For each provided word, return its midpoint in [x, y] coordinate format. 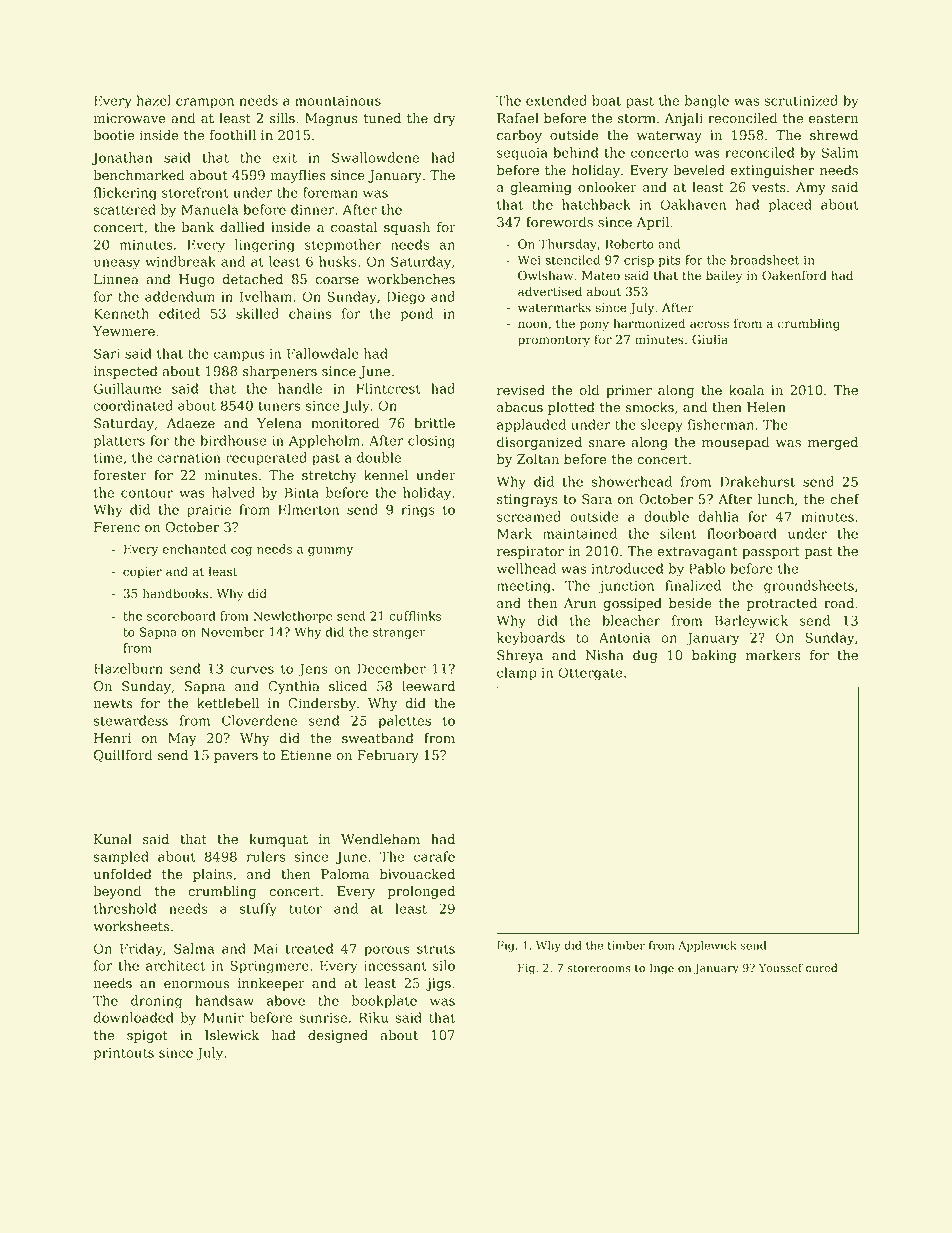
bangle [706, 102]
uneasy [117, 264]
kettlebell [228, 703]
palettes [405, 722]
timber [626, 945]
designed [338, 1036]
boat [606, 100]
